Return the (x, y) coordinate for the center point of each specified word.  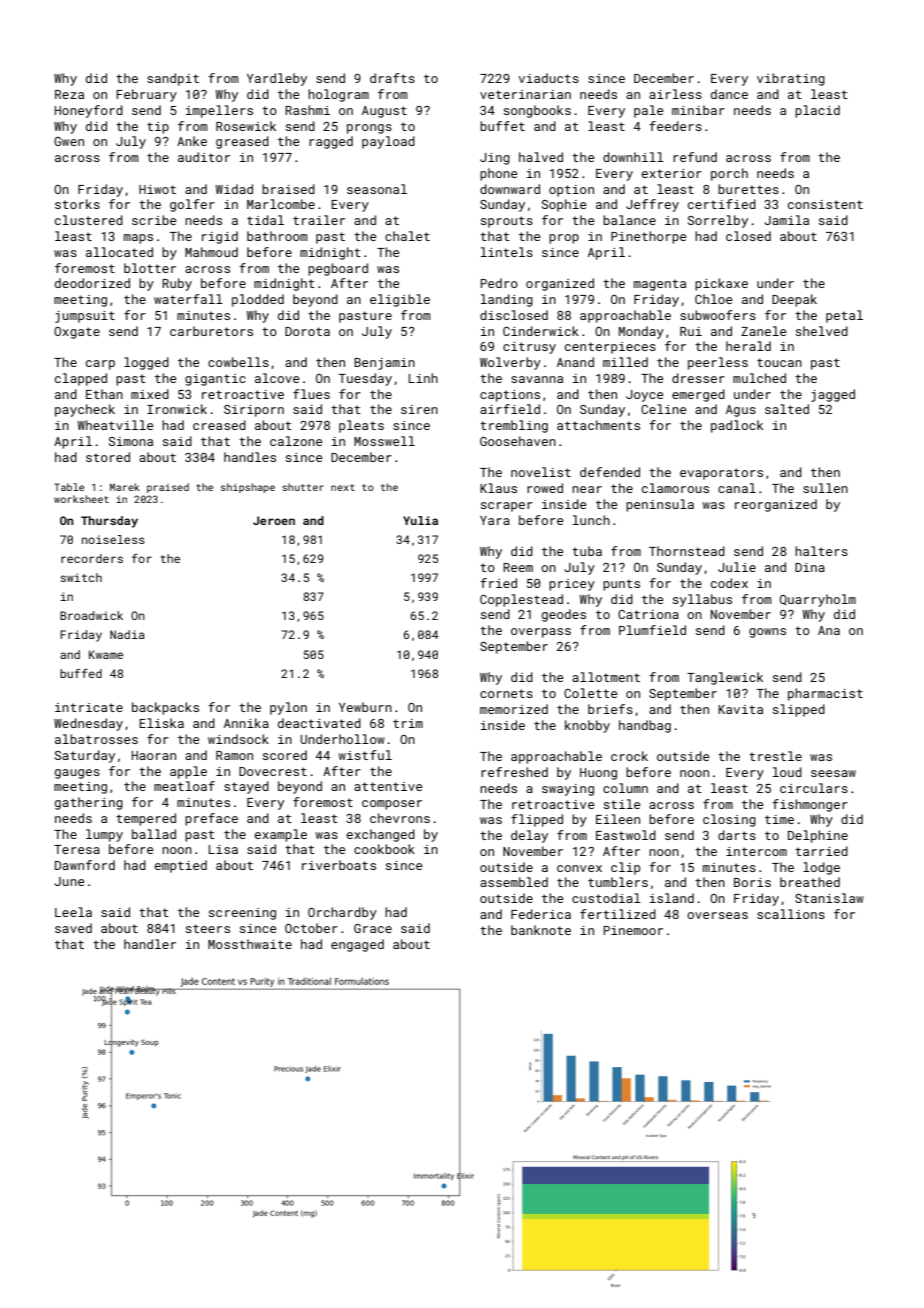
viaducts (549, 78)
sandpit (173, 79)
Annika (246, 723)
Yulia (420, 520)
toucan (779, 362)
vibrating (791, 79)
